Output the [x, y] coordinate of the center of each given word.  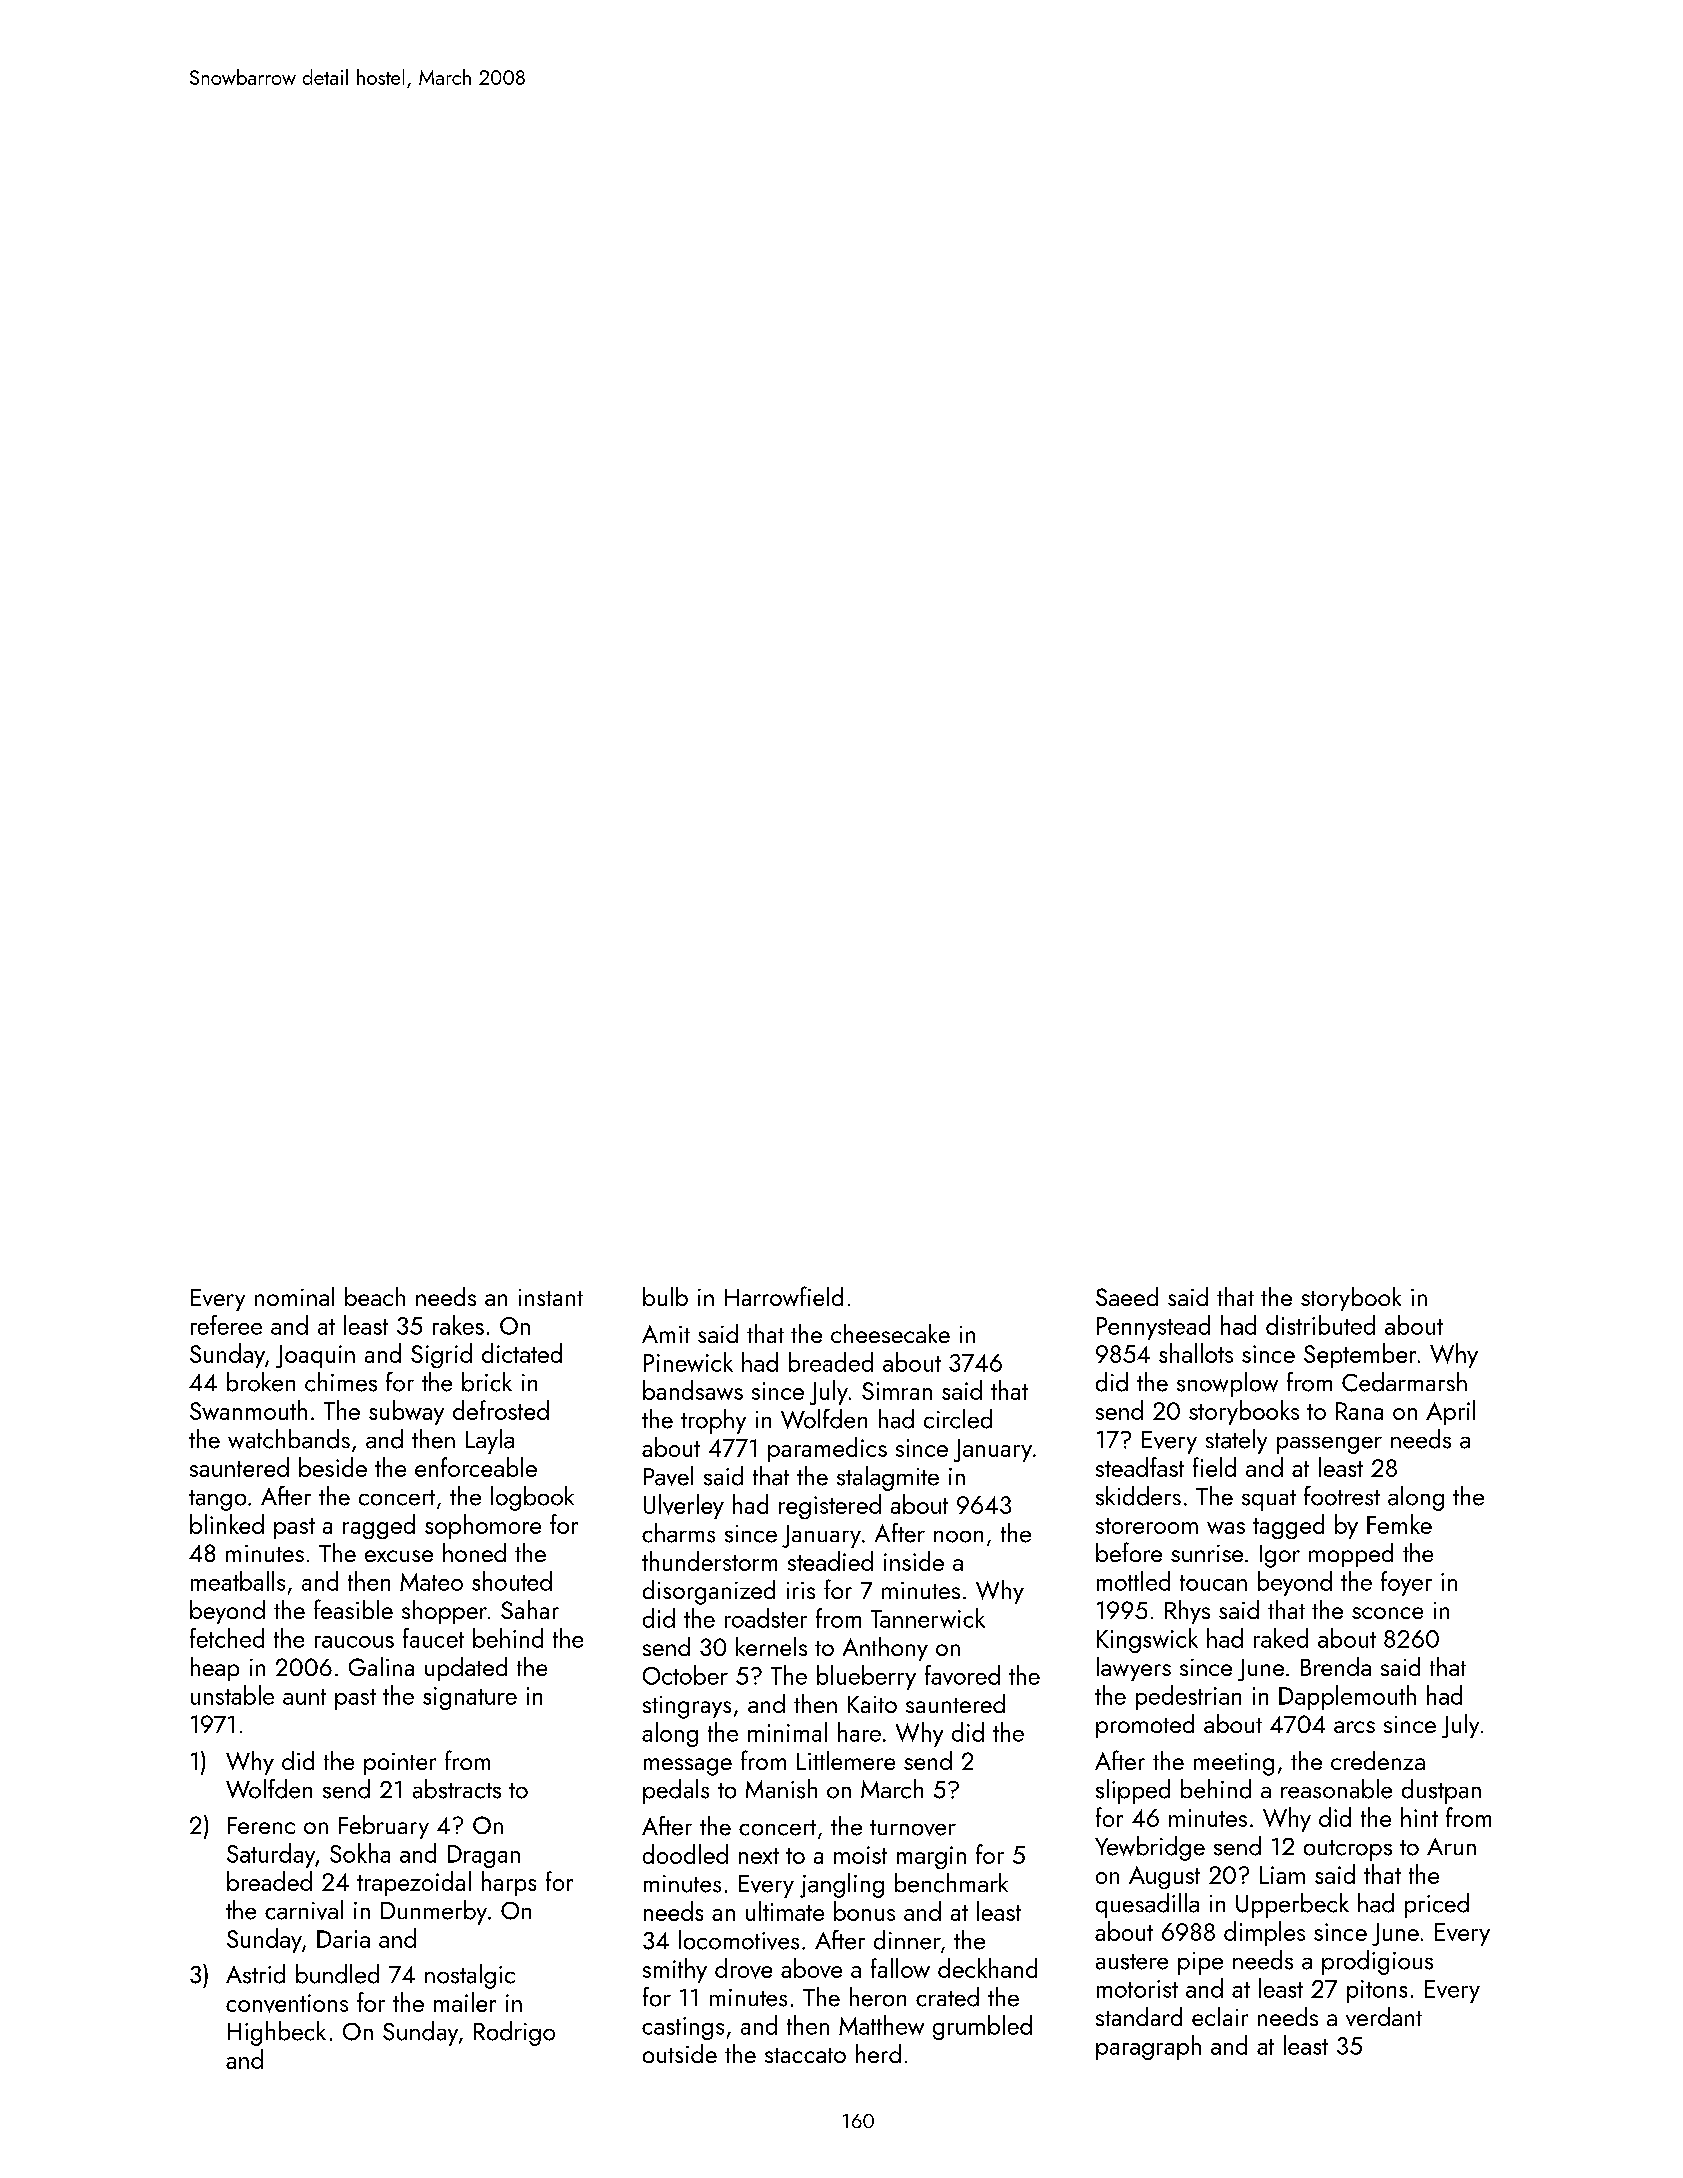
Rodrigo [514, 2033]
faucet [433, 1638]
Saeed [1127, 1296]
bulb [665, 1296]
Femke [1399, 1524]
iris [801, 1590]
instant [551, 1297]
